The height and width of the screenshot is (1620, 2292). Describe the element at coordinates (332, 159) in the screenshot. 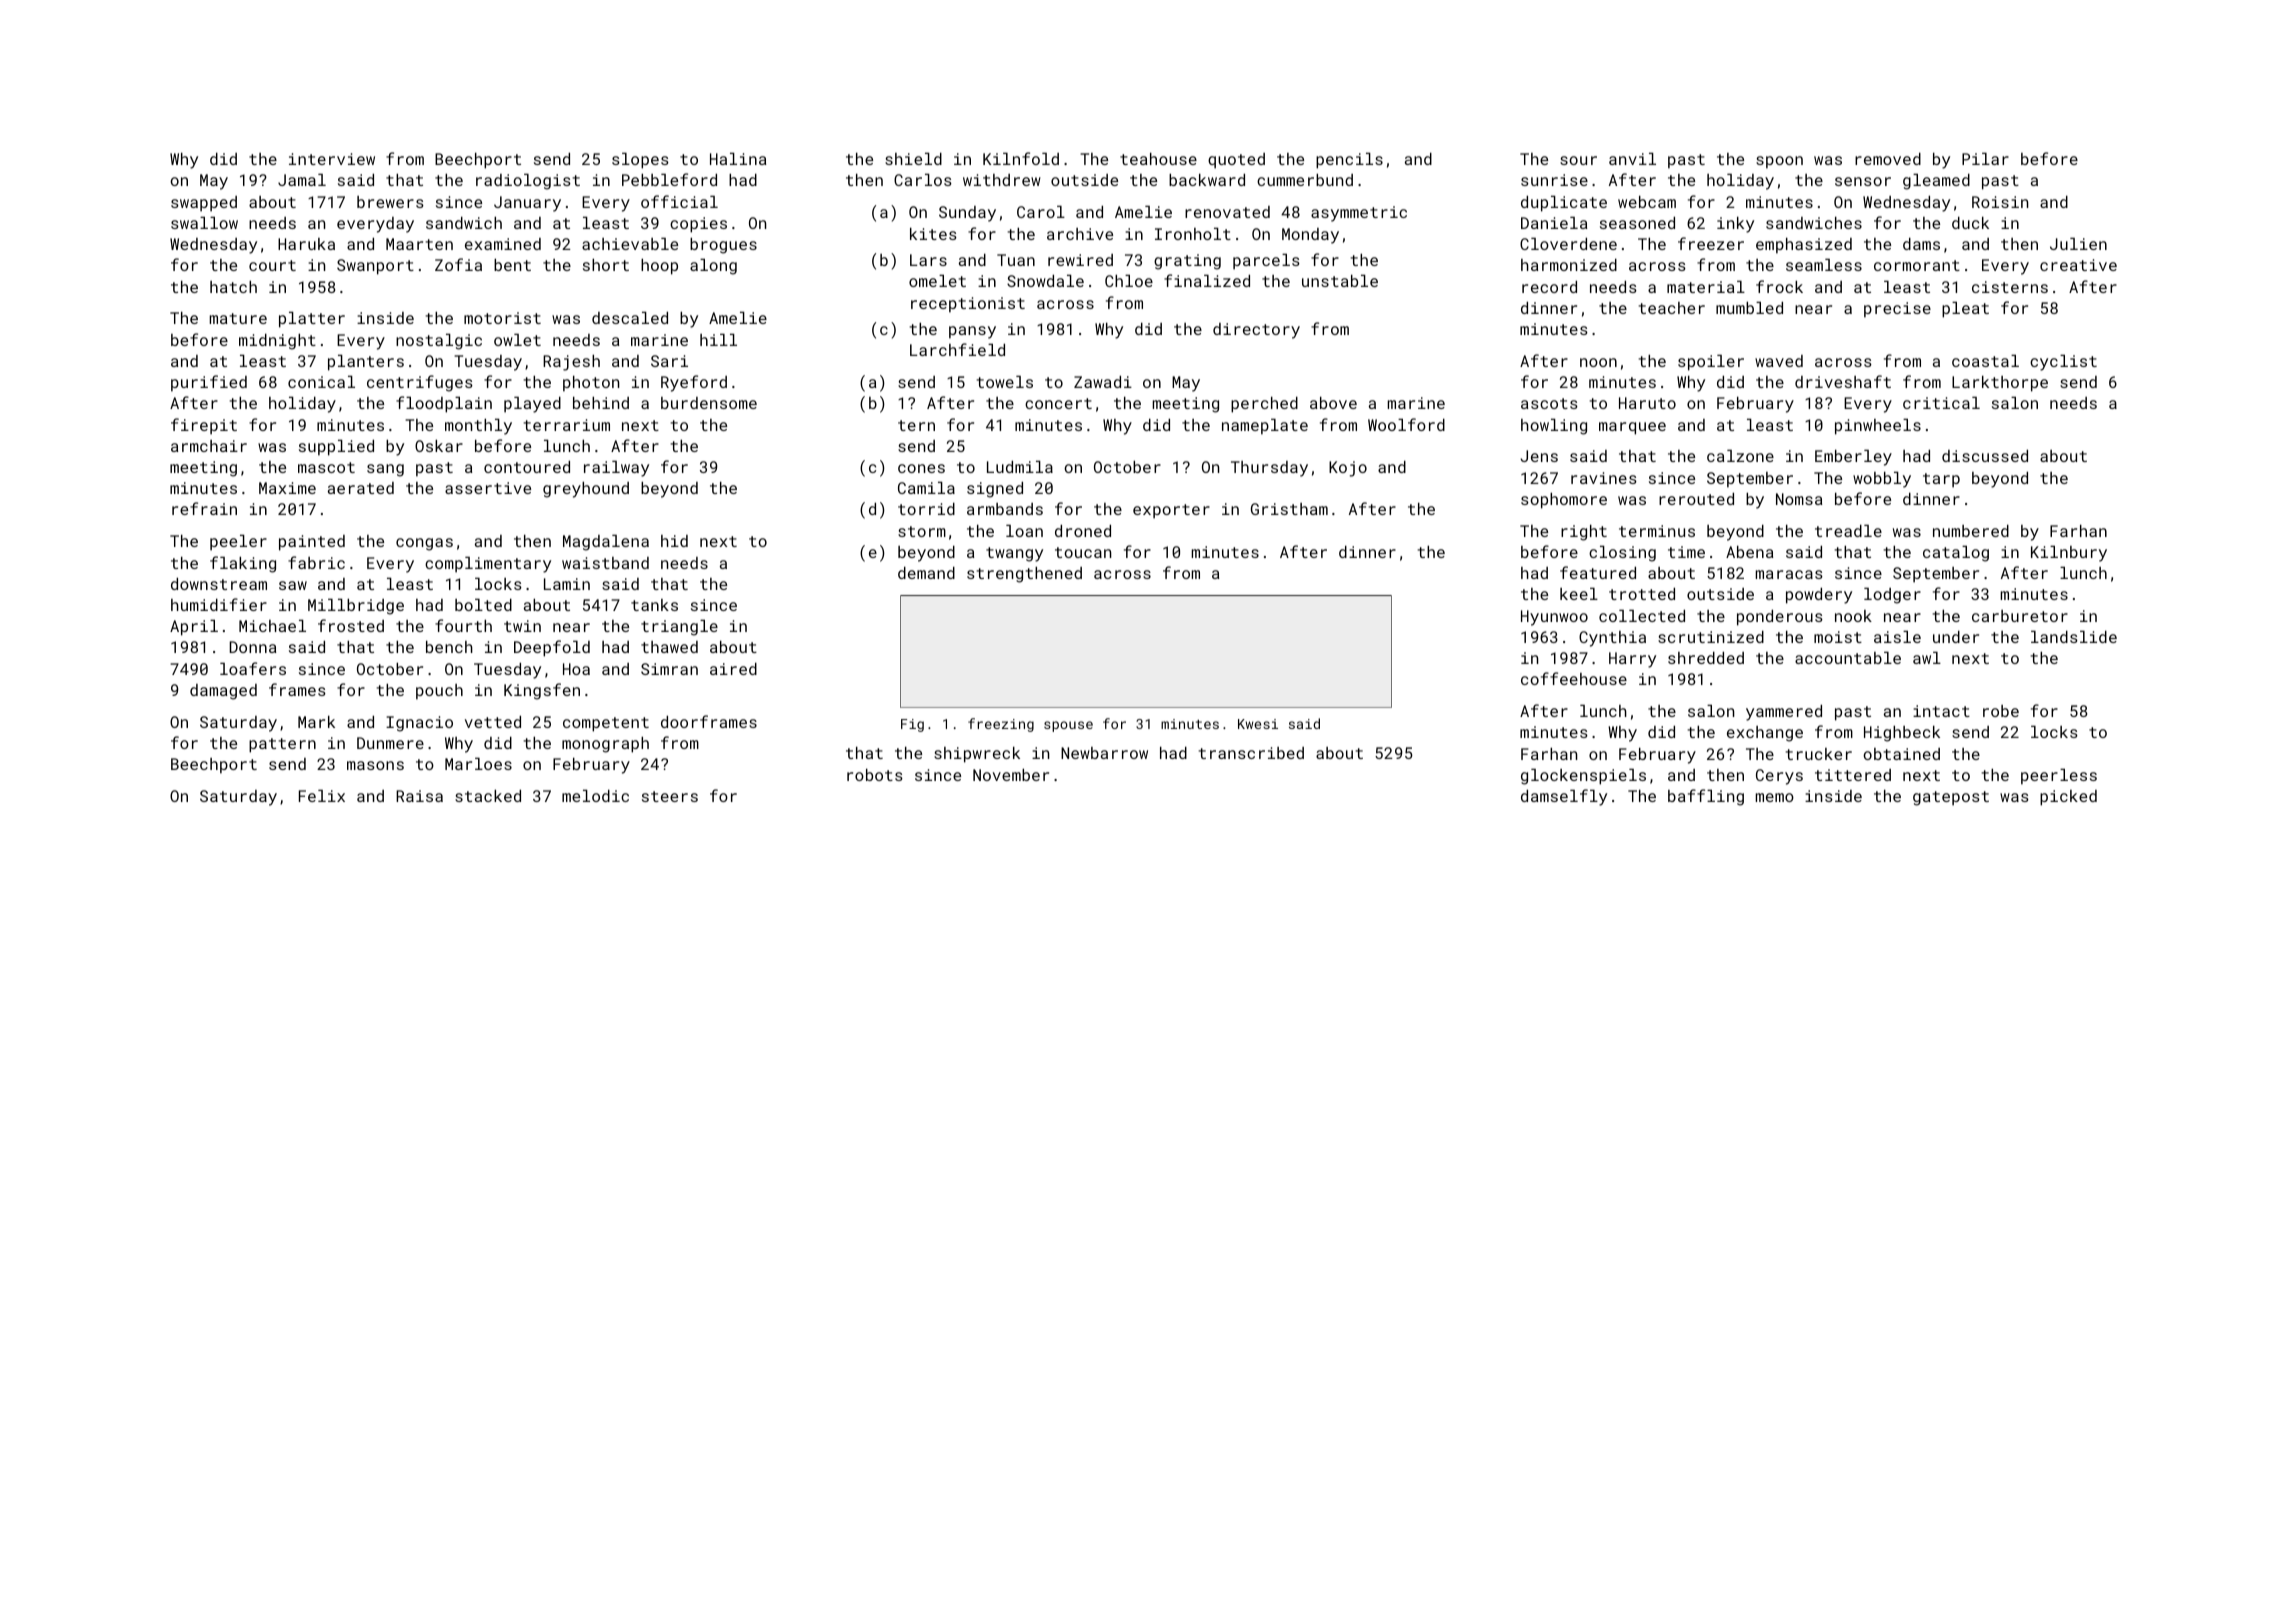

I see `interview` at that location.
